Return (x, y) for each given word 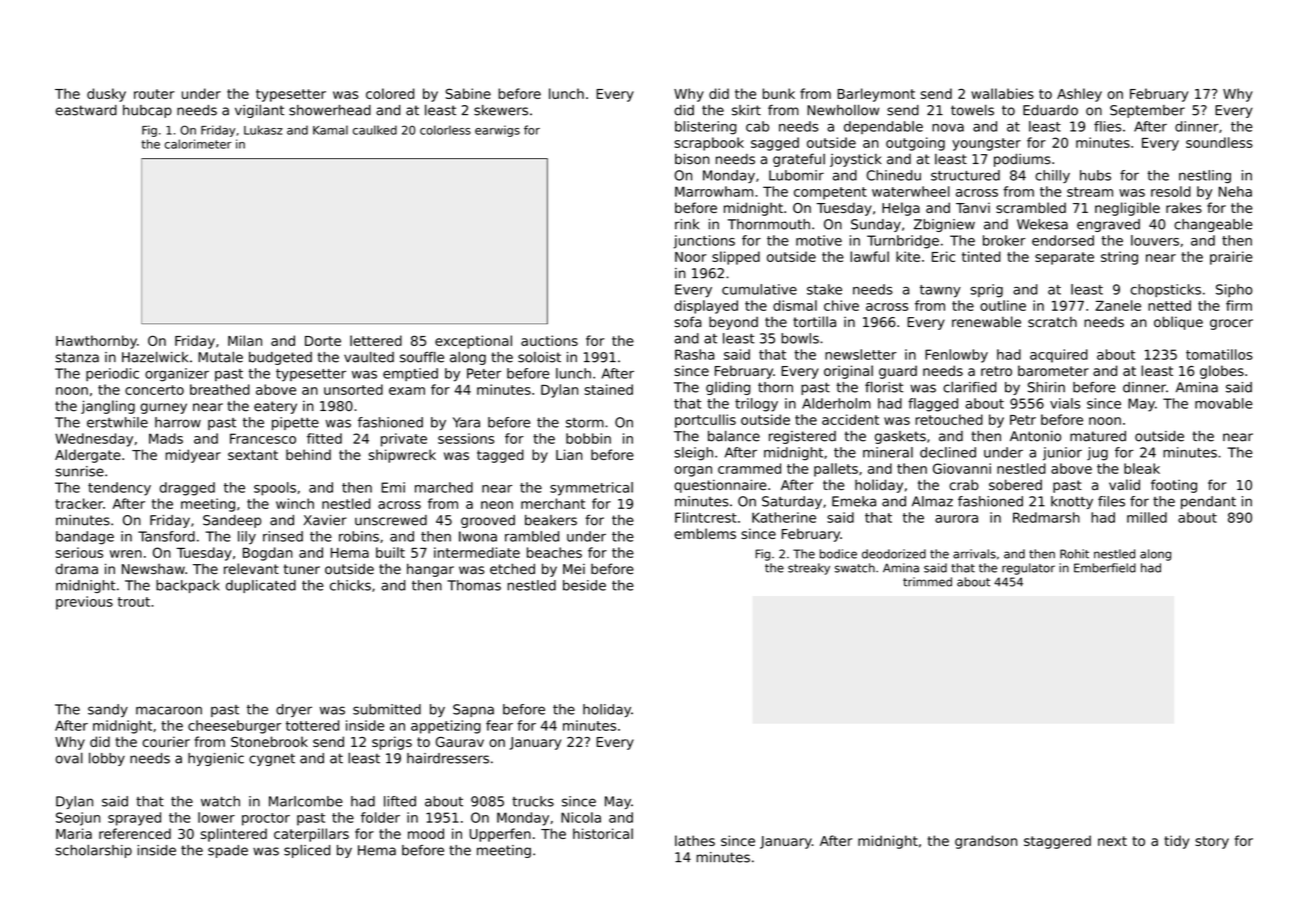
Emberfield (1105, 568)
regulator (1028, 569)
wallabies (1002, 93)
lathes (695, 840)
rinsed (283, 536)
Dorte (323, 341)
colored (390, 93)
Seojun (78, 819)
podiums (1022, 160)
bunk (779, 93)
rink (687, 224)
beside (584, 585)
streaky (809, 569)
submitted (387, 709)
